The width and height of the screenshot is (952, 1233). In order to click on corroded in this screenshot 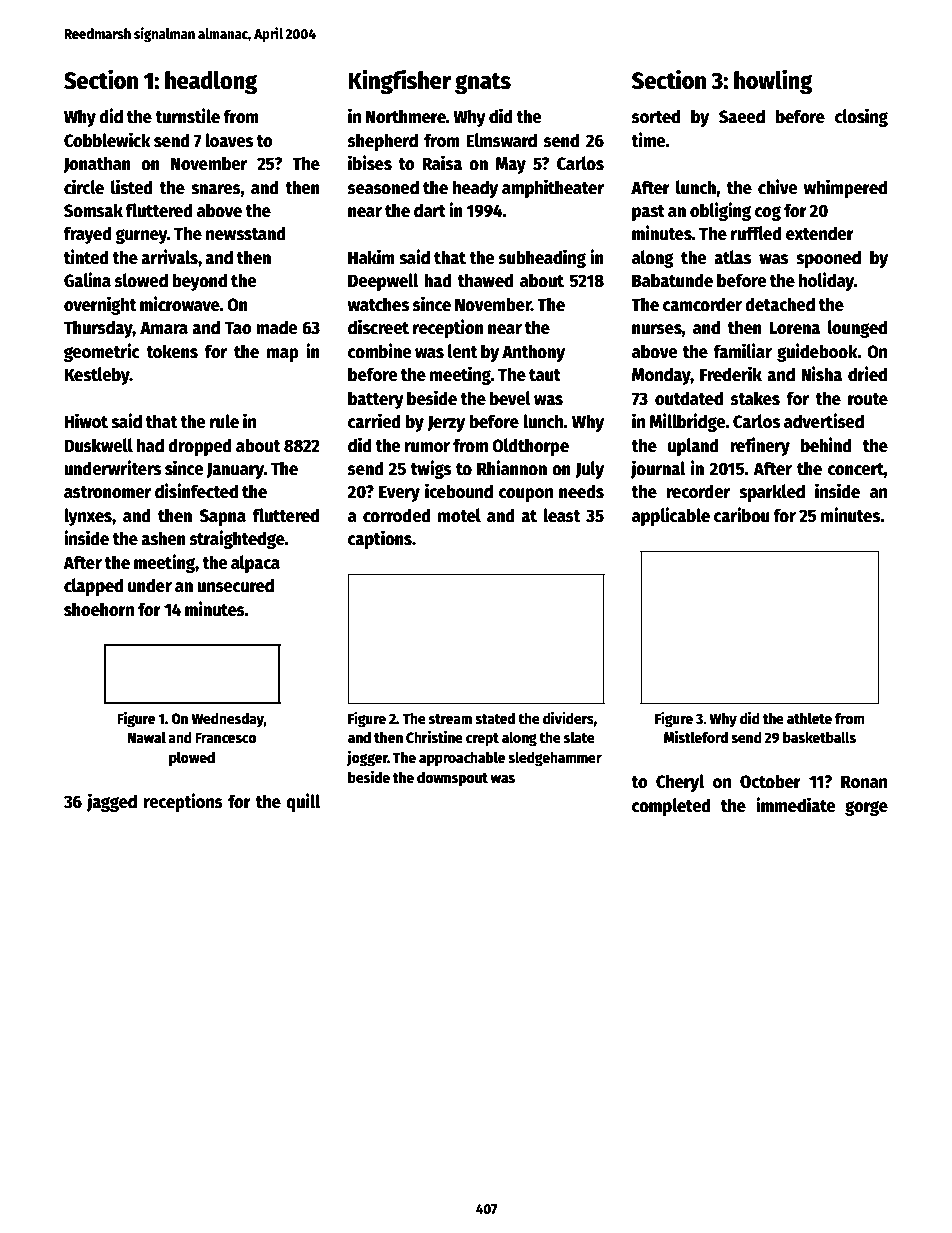, I will do `click(397, 515)`.
